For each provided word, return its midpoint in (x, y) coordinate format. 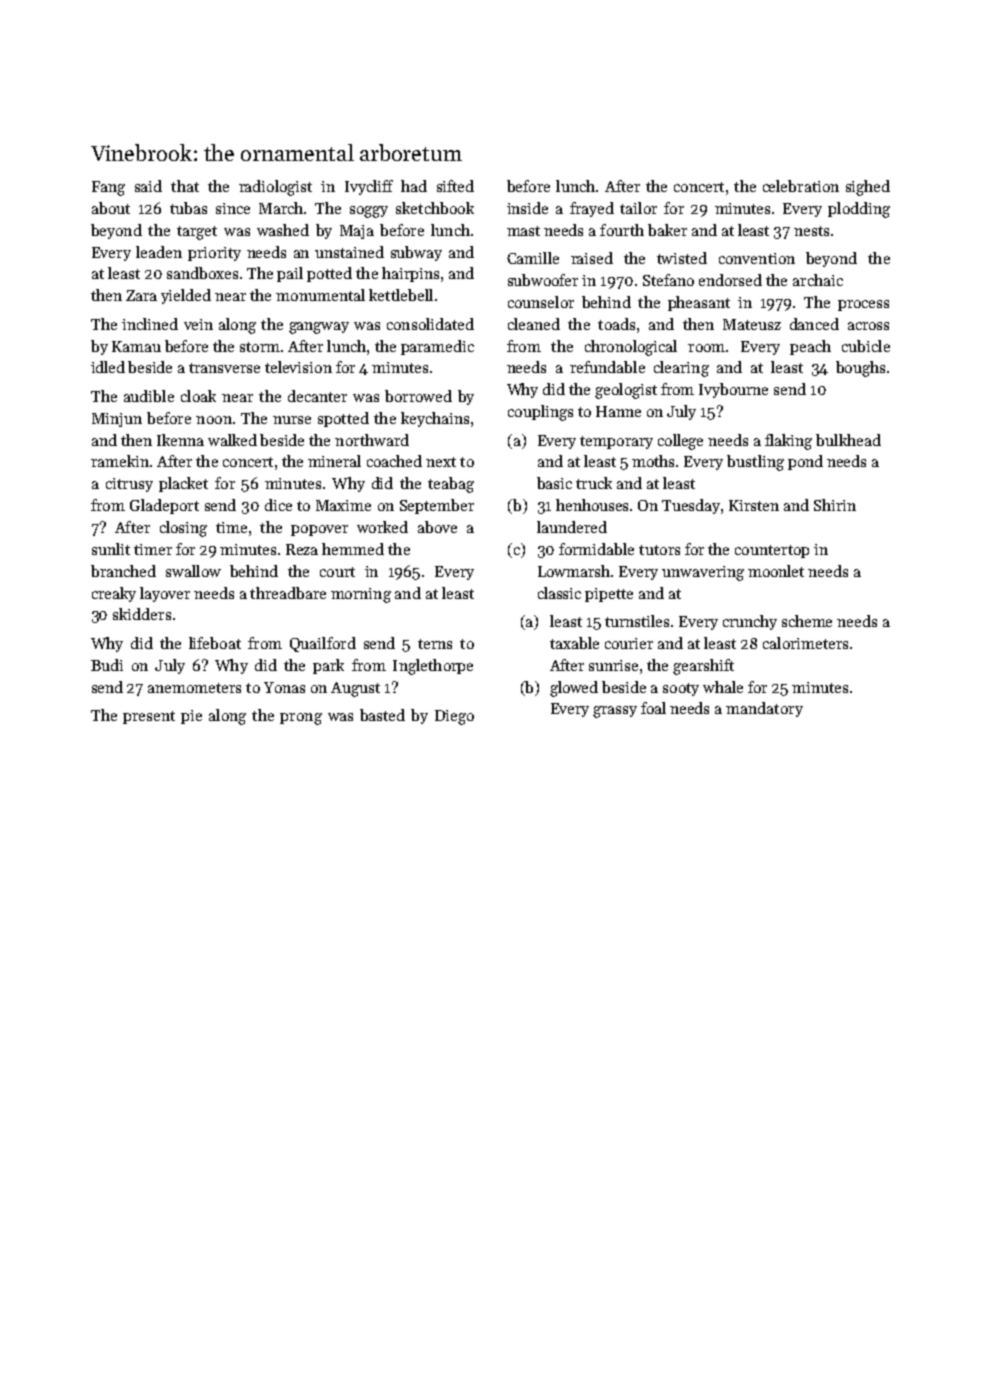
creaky (114, 594)
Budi (107, 665)
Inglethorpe (433, 667)
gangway (319, 328)
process (863, 305)
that (185, 186)
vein (198, 324)
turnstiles (637, 621)
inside (527, 208)
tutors (659, 550)
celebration (801, 186)
